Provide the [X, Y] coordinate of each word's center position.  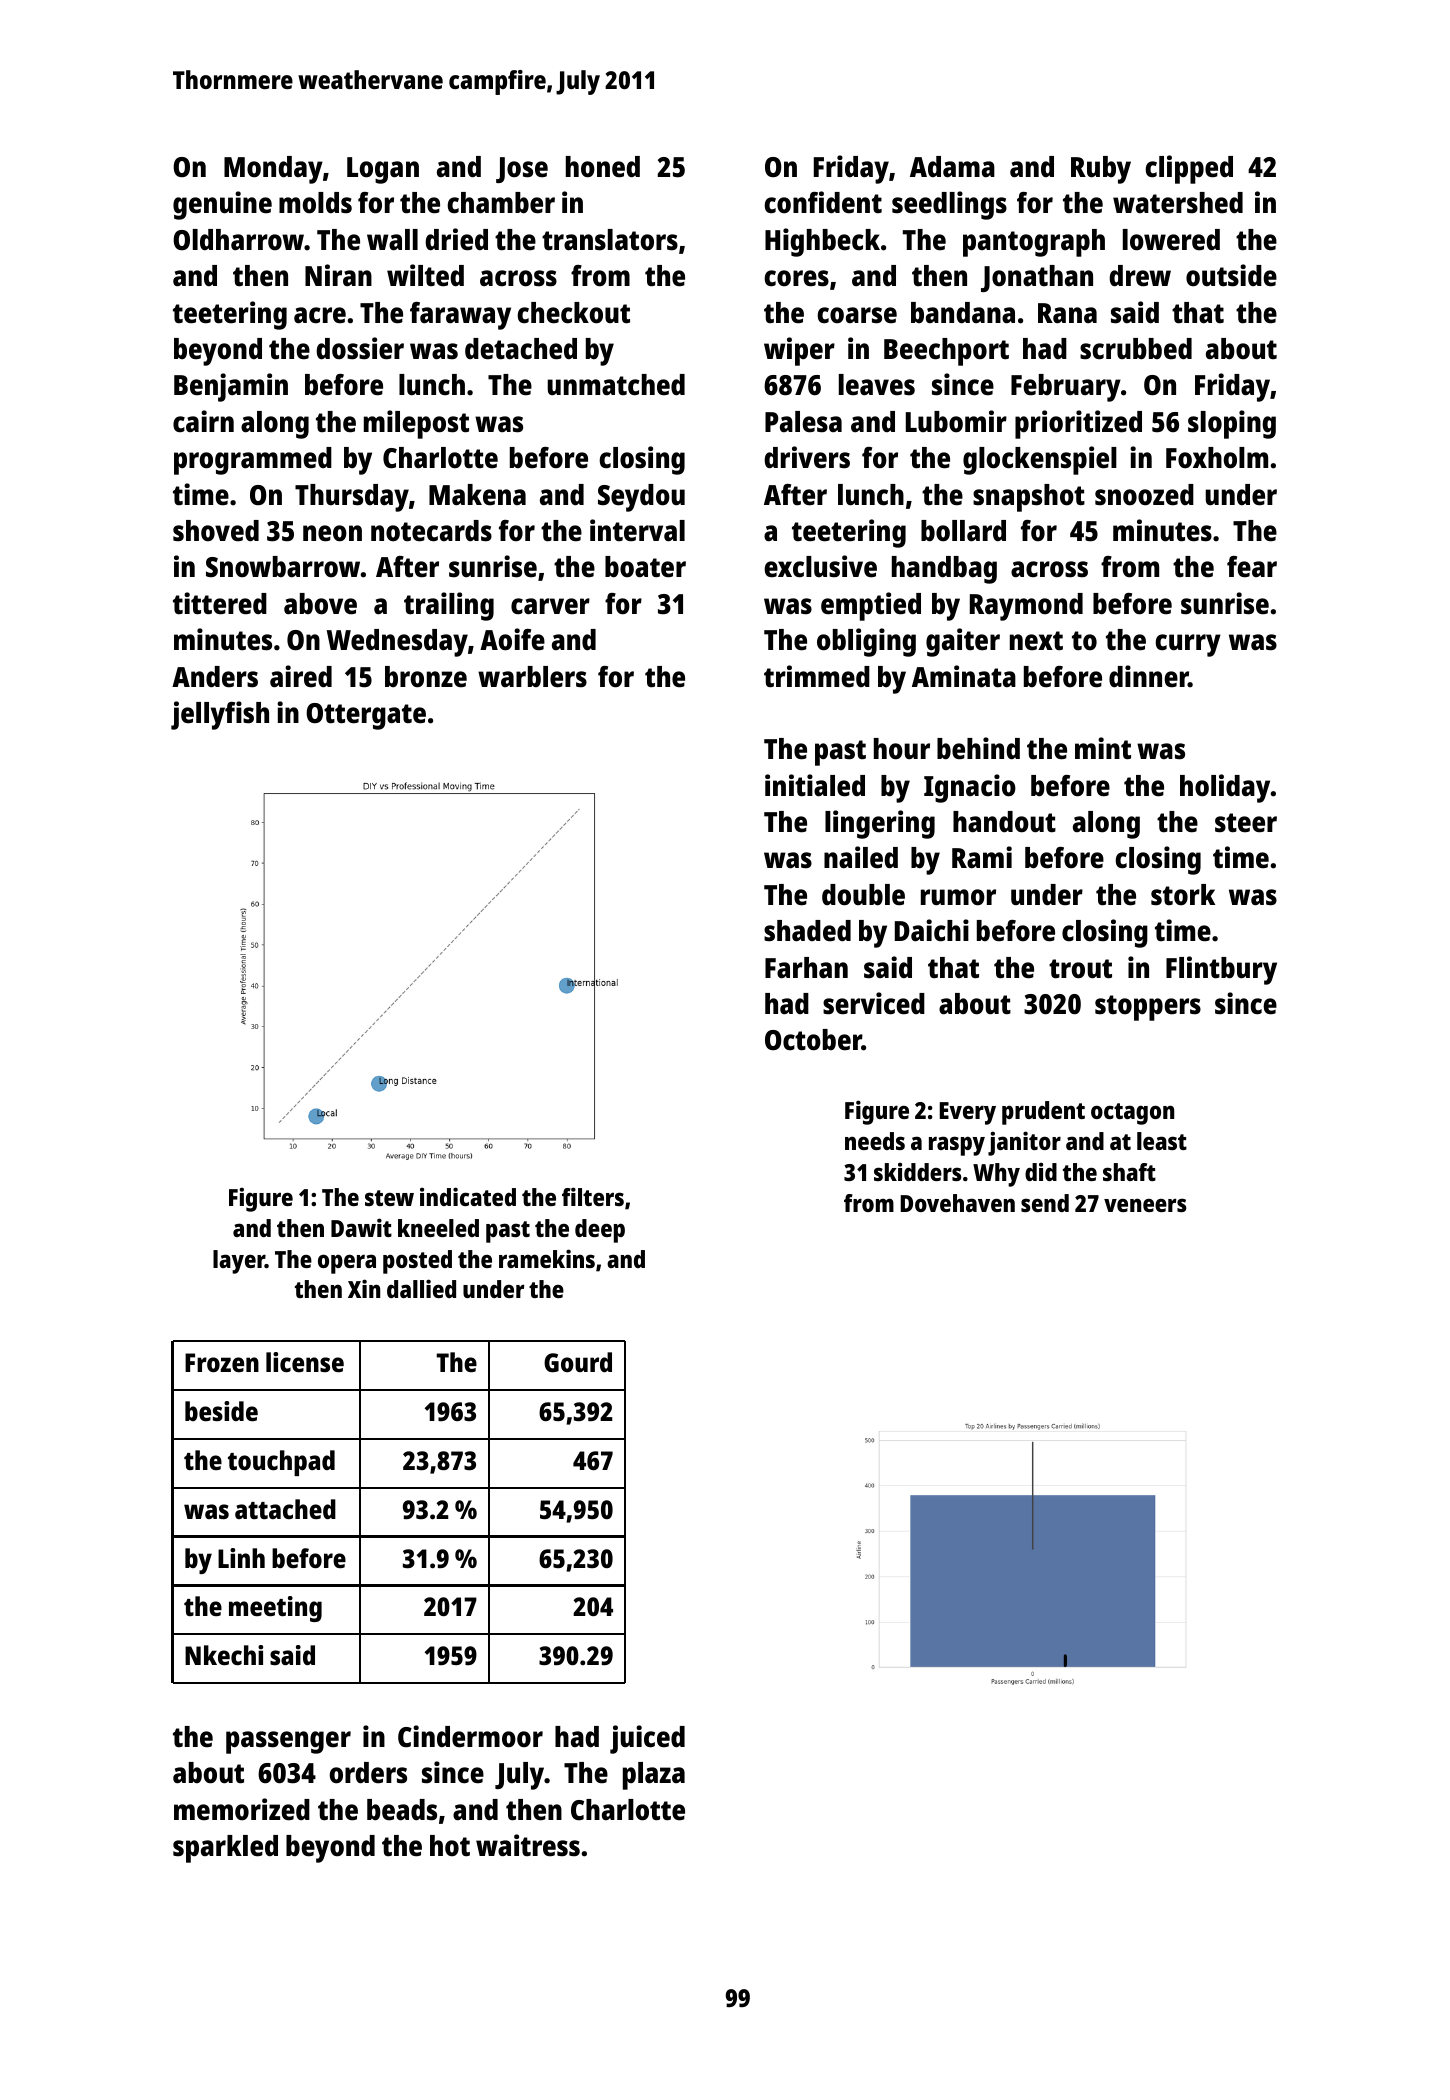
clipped [1189, 169]
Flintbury [1221, 970]
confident [823, 202]
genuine [222, 205]
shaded [807, 931]
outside [1231, 275]
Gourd [578, 1362]
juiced [647, 1739]
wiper [799, 351]
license [305, 1362]
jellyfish [220, 715]
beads [402, 1810]
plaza [654, 1776]
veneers [1145, 1205]
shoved [216, 531]
